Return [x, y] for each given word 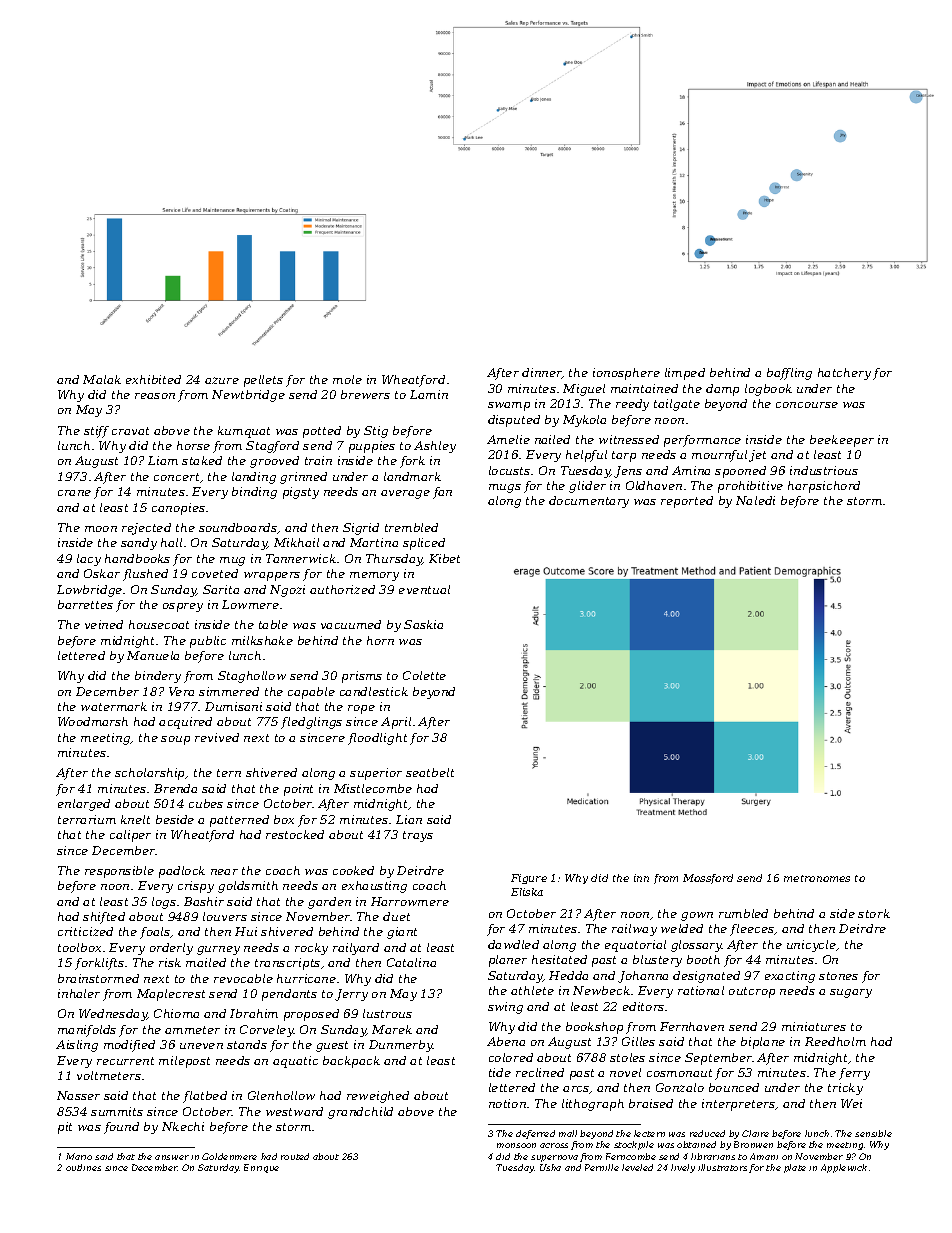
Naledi [755, 500]
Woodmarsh [93, 721]
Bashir [204, 901]
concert [176, 477]
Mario [79, 1156]
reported [687, 502]
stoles [627, 1057]
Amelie [508, 439]
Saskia [423, 624]
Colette [424, 675]
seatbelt [430, 772]
